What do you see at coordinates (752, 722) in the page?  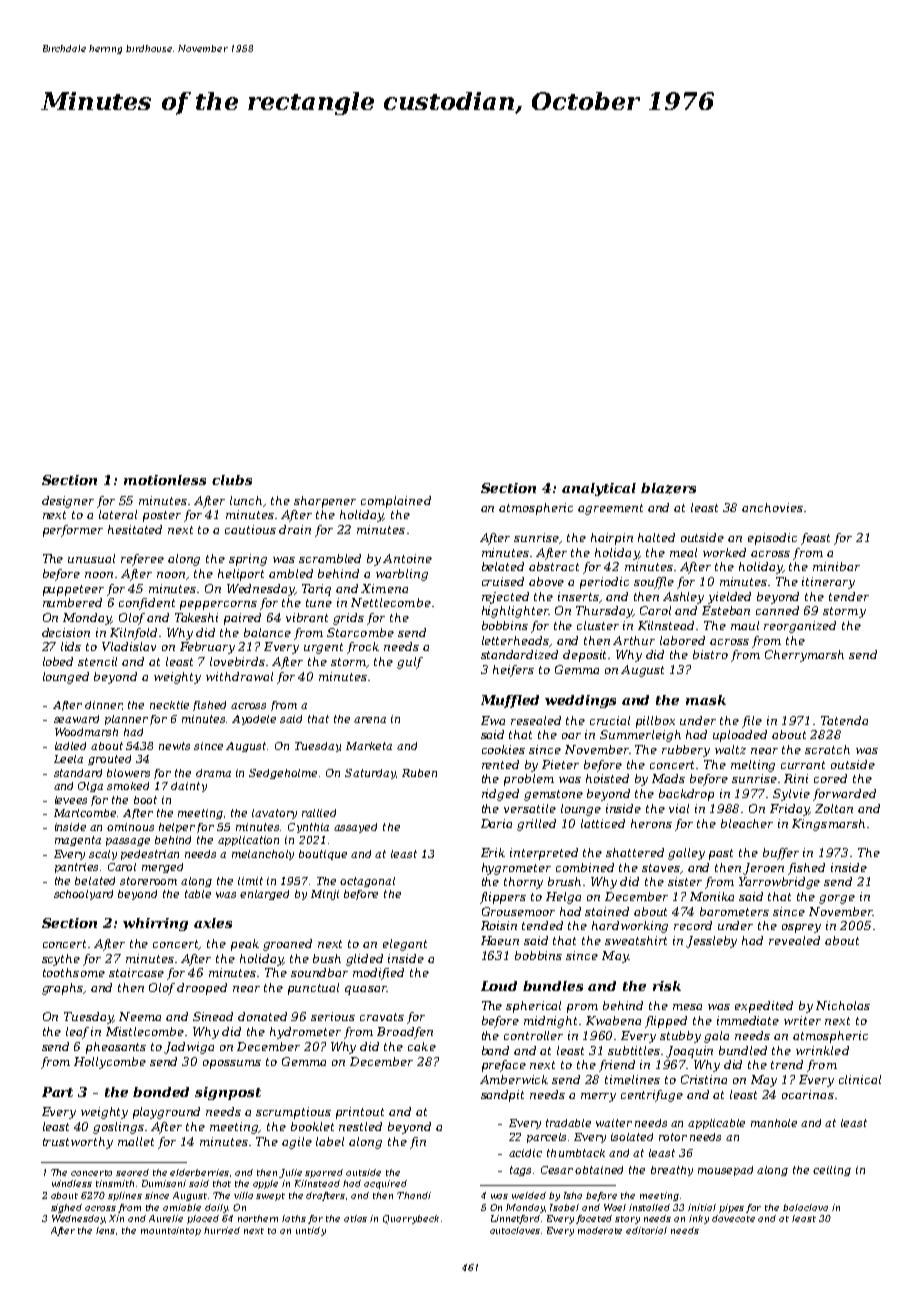 I see `file` at bounding box center [752, 722].
